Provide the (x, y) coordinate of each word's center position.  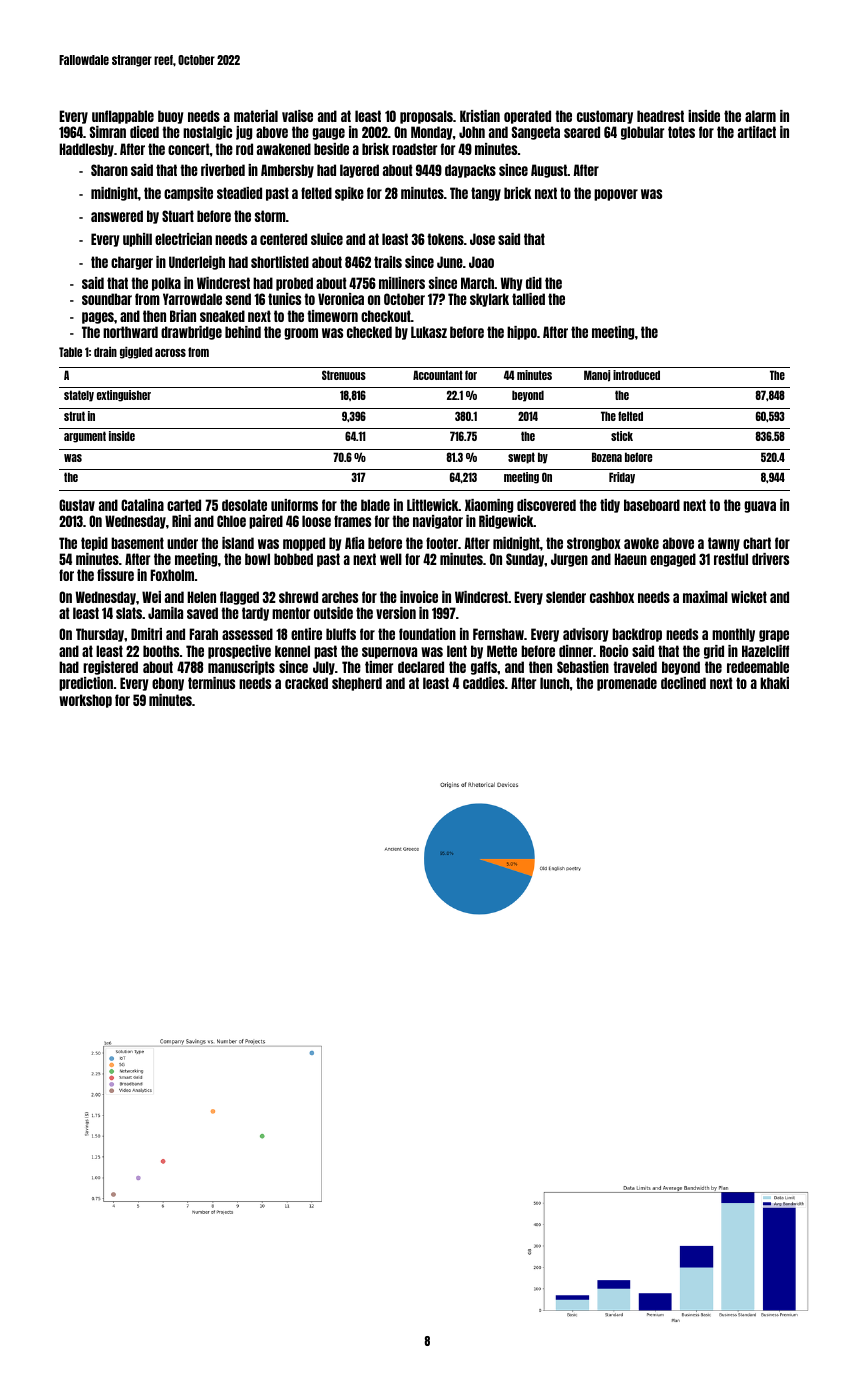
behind (243, 332)
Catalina (142, 505)
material (256, 116)
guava (760, 507)
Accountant (438, 375)
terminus (211, 683)
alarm (760, 116)
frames (352, 521)
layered (359, 171)
